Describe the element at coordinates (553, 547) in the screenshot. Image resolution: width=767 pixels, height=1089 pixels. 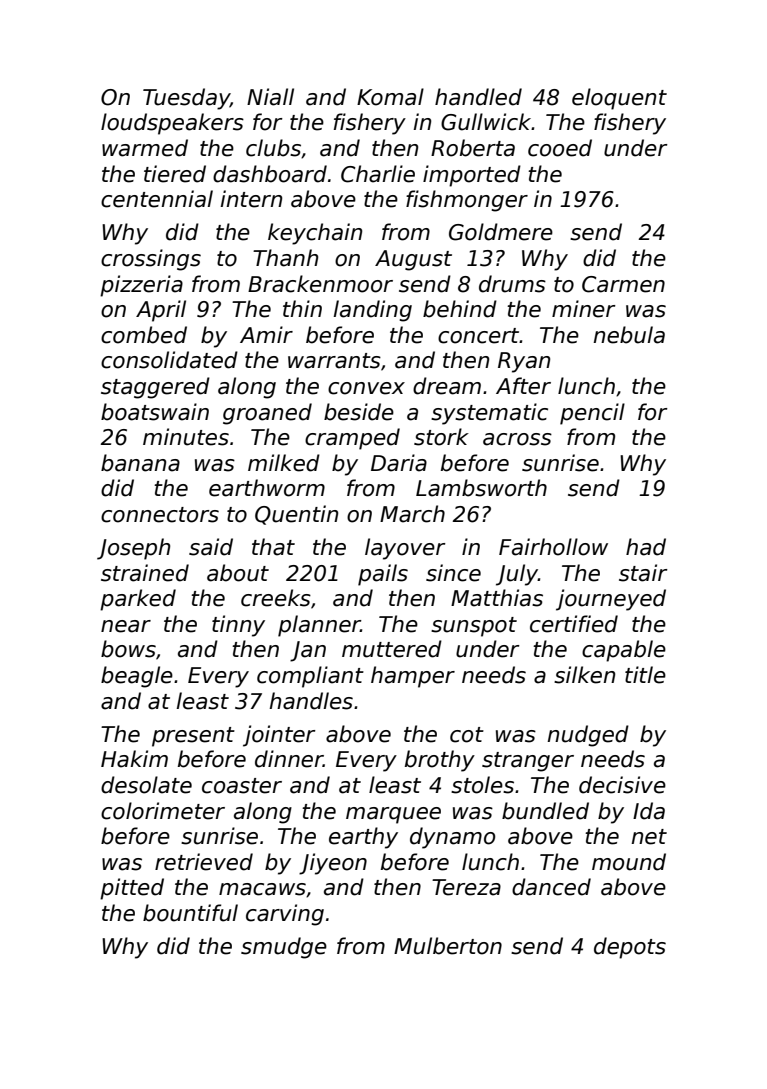
I see `Fairhollow` at that location.
